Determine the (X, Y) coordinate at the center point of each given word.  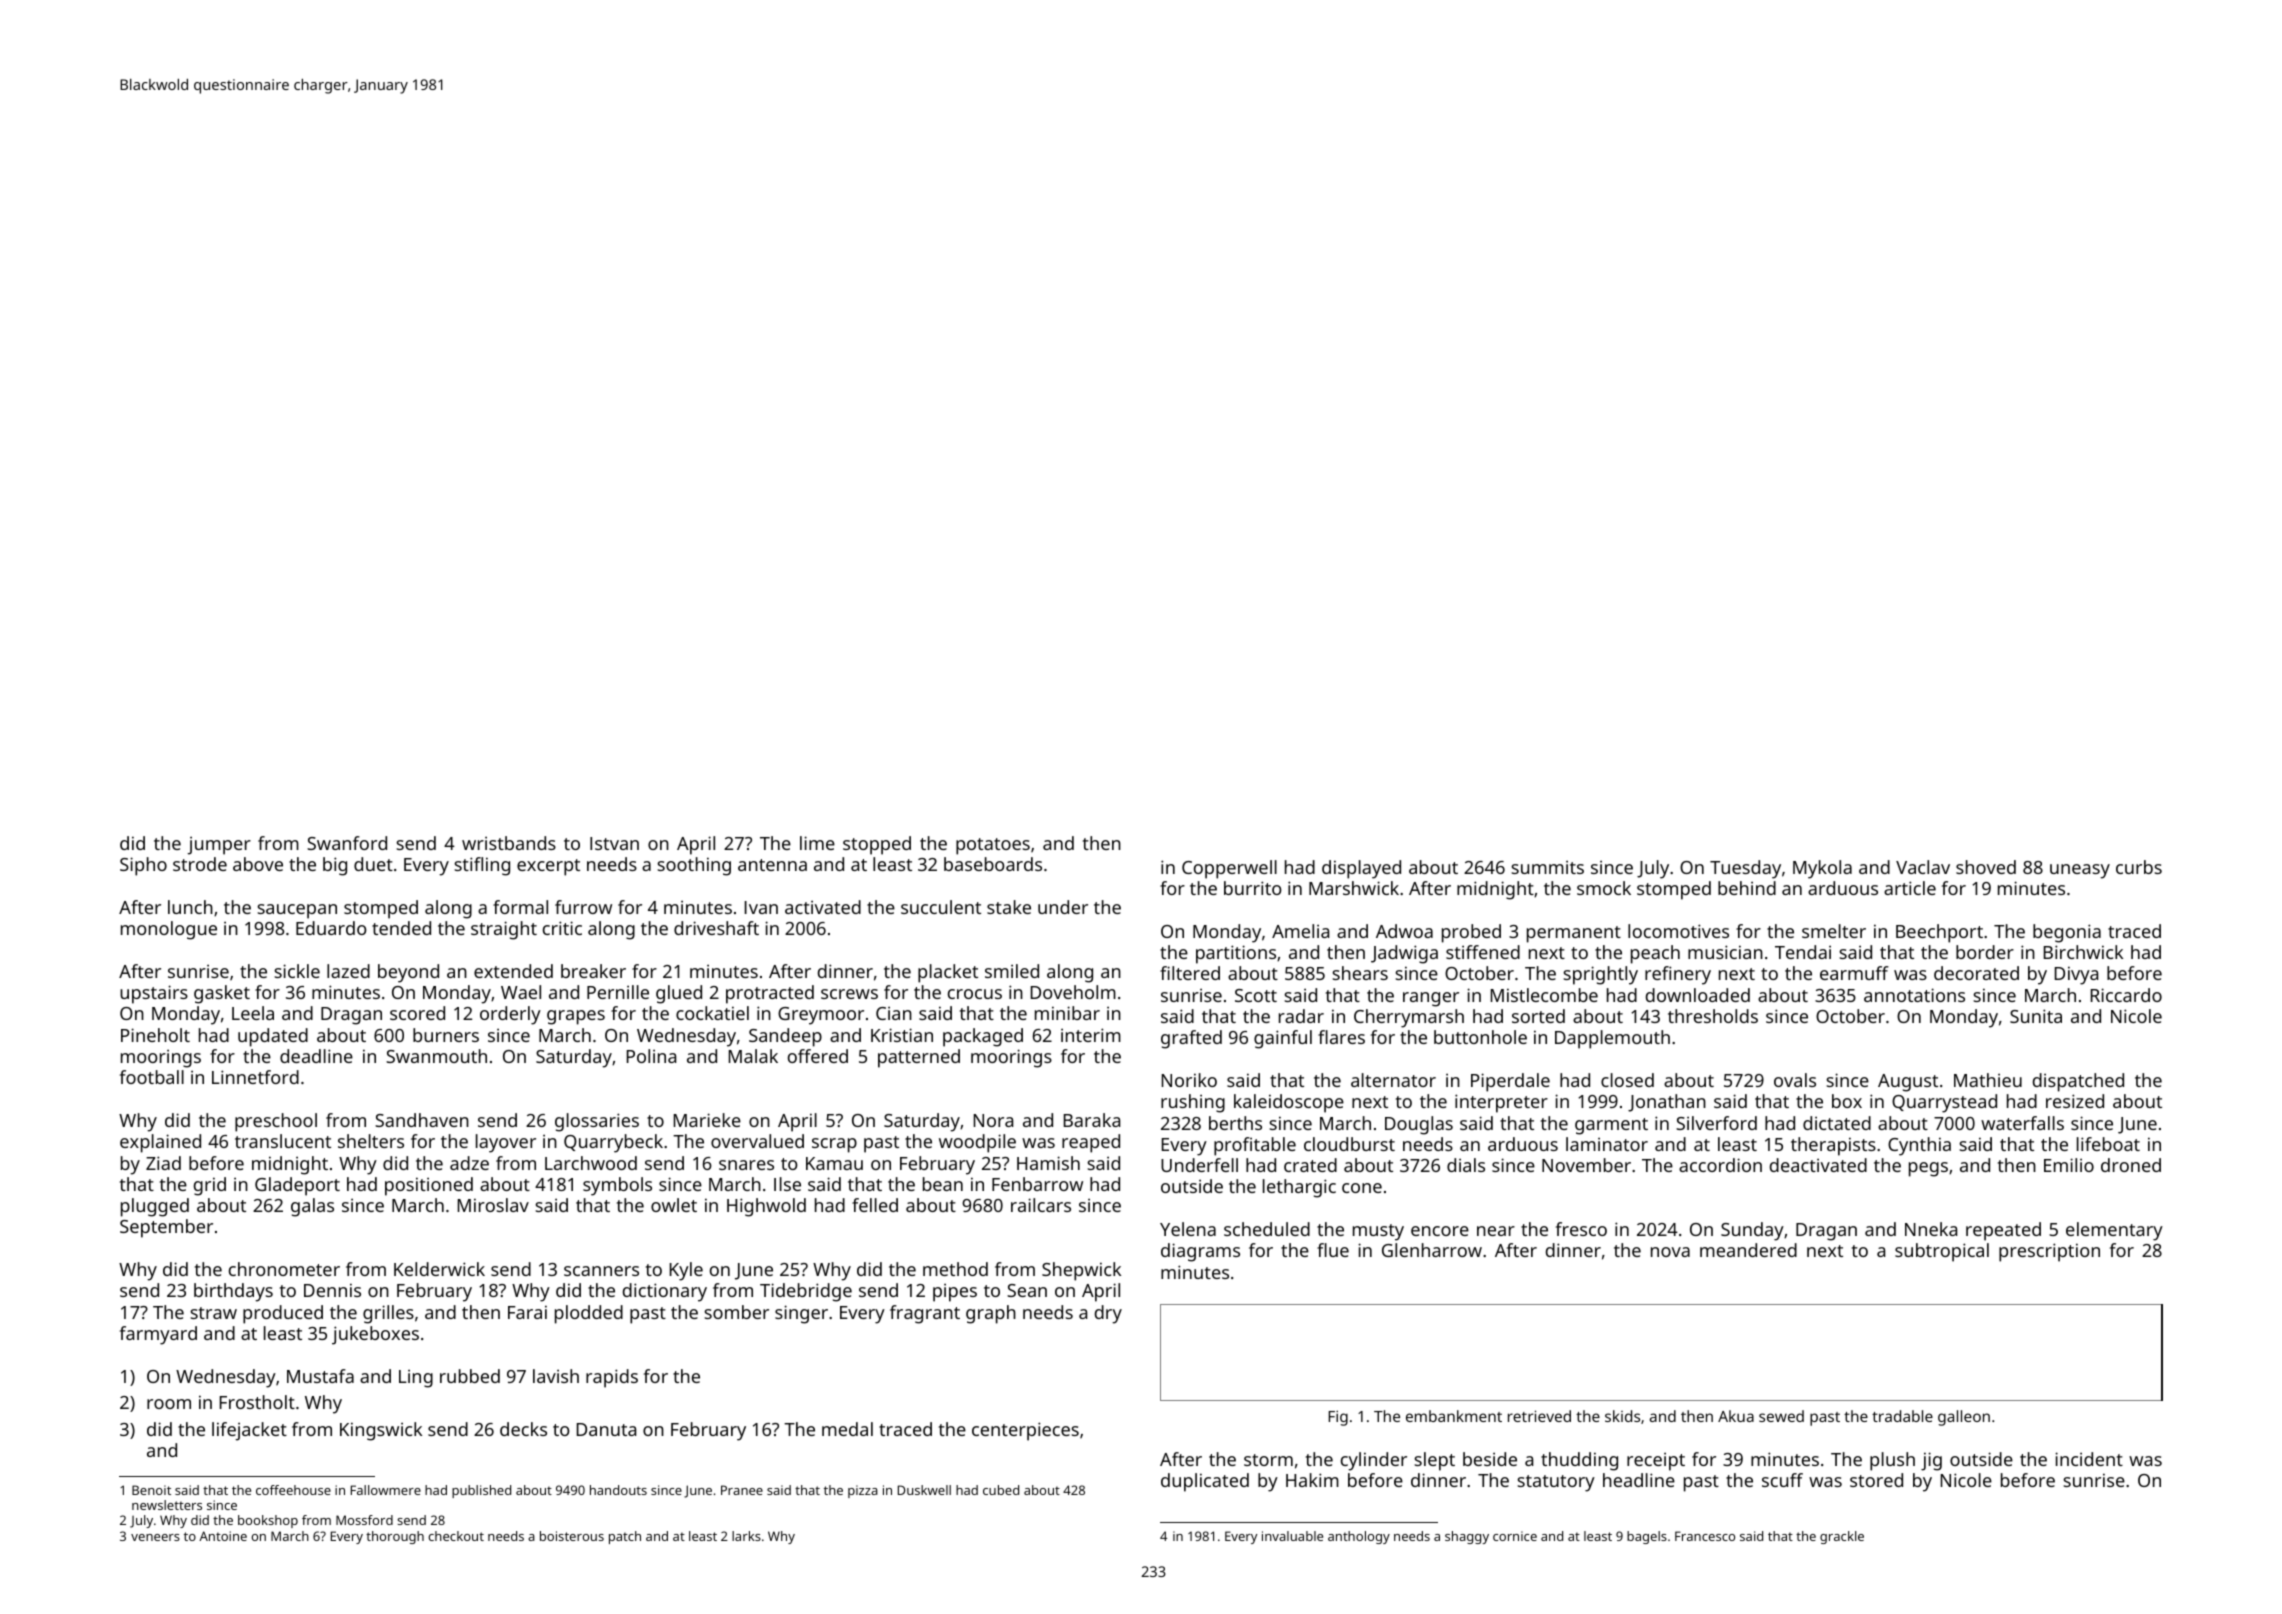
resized (2075, 1101)
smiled (1012, 971)
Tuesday (1745, 869)
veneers (155, 1537)
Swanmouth (436, 1056)
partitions (1236, 954)
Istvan (614, 843)
